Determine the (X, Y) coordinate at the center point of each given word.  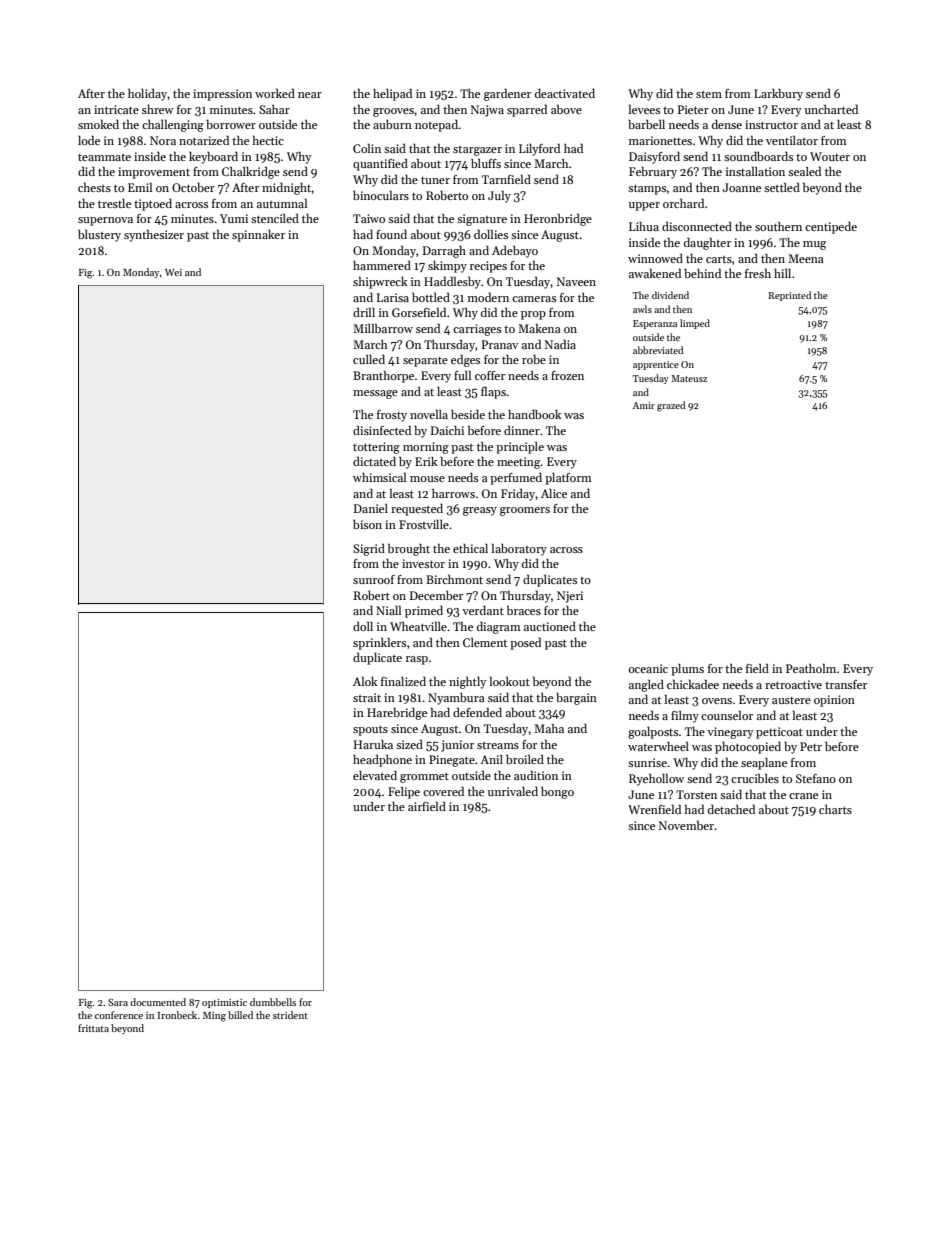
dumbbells (273, 1002)
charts (835, 809)
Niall (388, 610)
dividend (670, 295)
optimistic (224, 1003)
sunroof (374, 579)
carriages (477, 330)
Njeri (570, 597)
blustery (99, 235)
